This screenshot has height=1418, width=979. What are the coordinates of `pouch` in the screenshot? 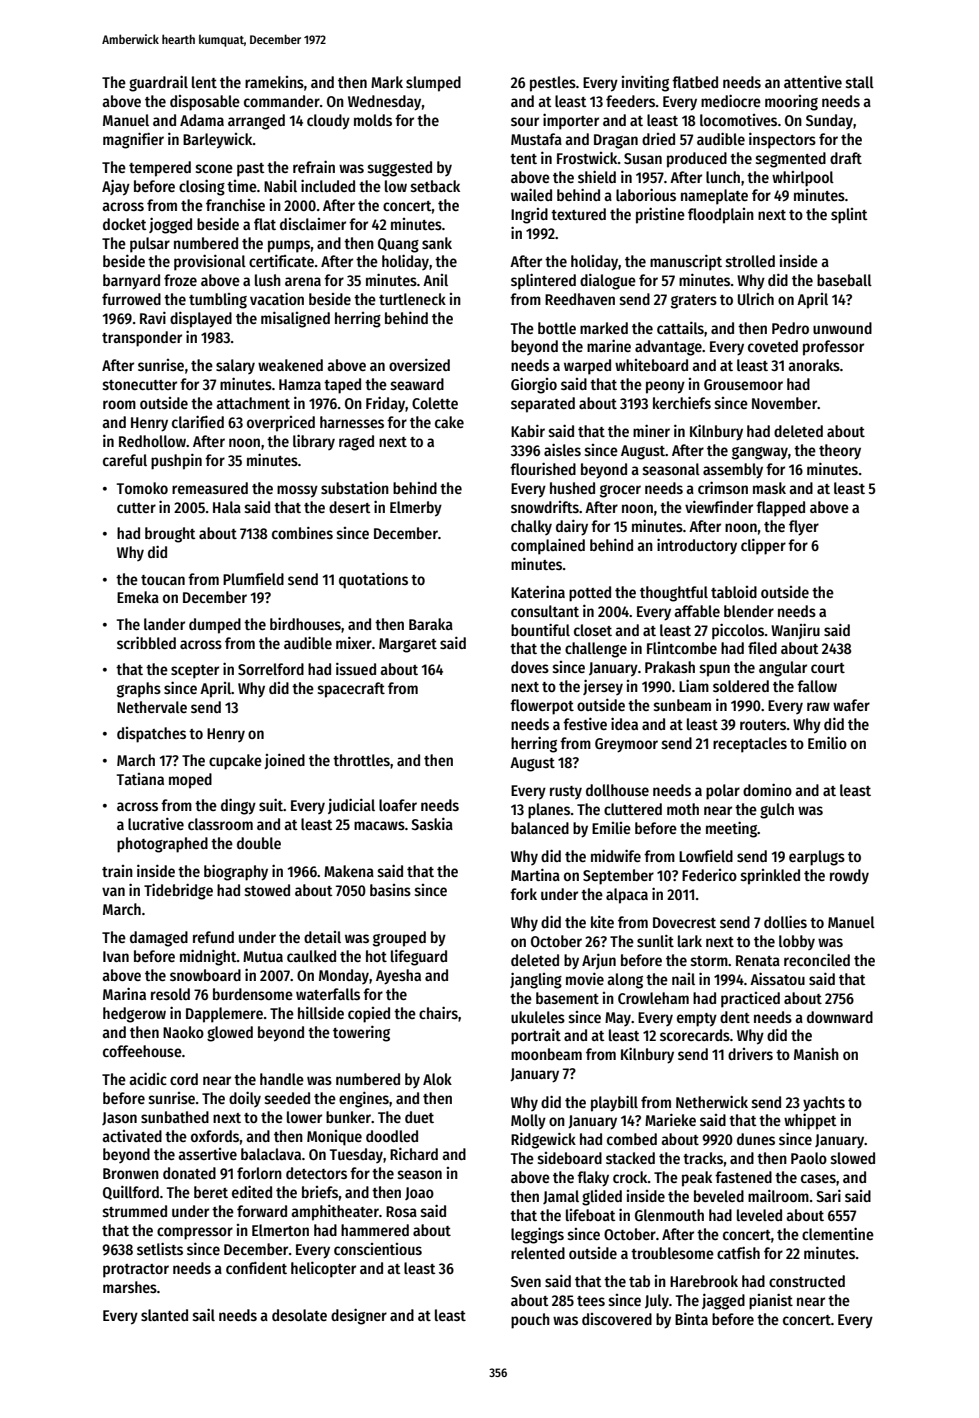 It's located at (530, 1321).
